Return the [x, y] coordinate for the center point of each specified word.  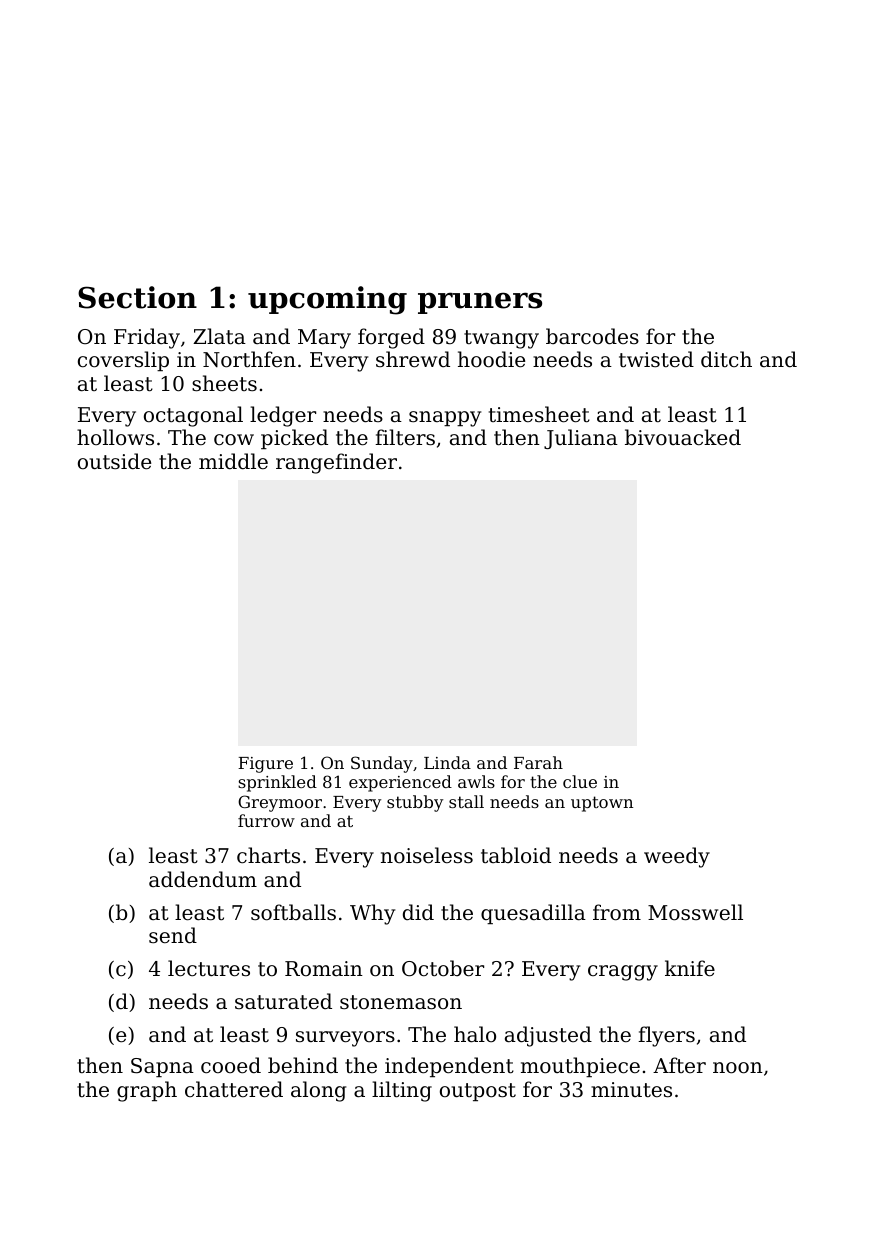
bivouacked [683, 437]
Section [137, 297]
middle [233, 461]
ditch [726, 359]
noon [738, 1068]
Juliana [581, 439]
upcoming [327, 300]
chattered [234, 1089]
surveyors [345, 1039]
